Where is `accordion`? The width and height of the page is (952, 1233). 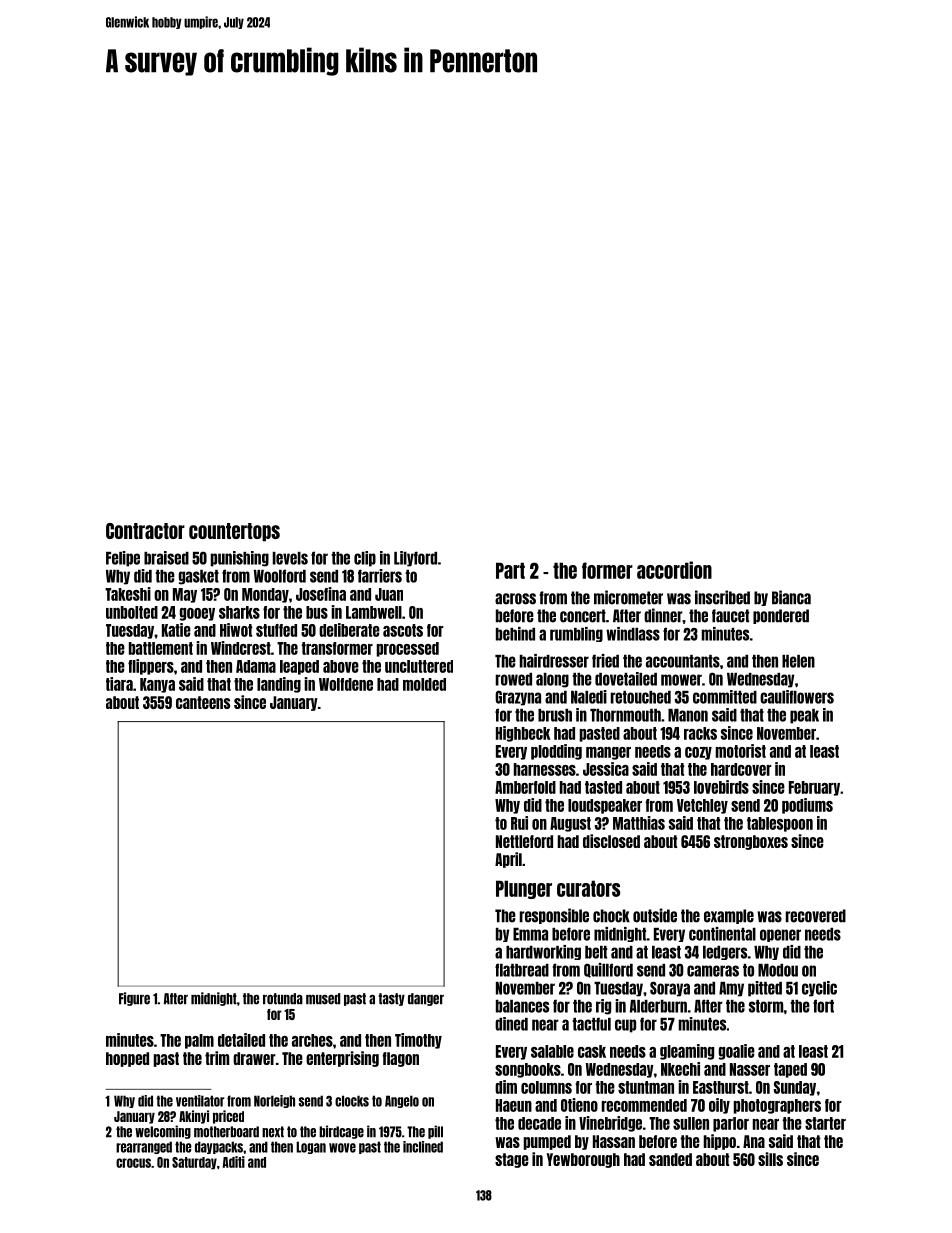 accordion is located at coordinates (674, 570).
